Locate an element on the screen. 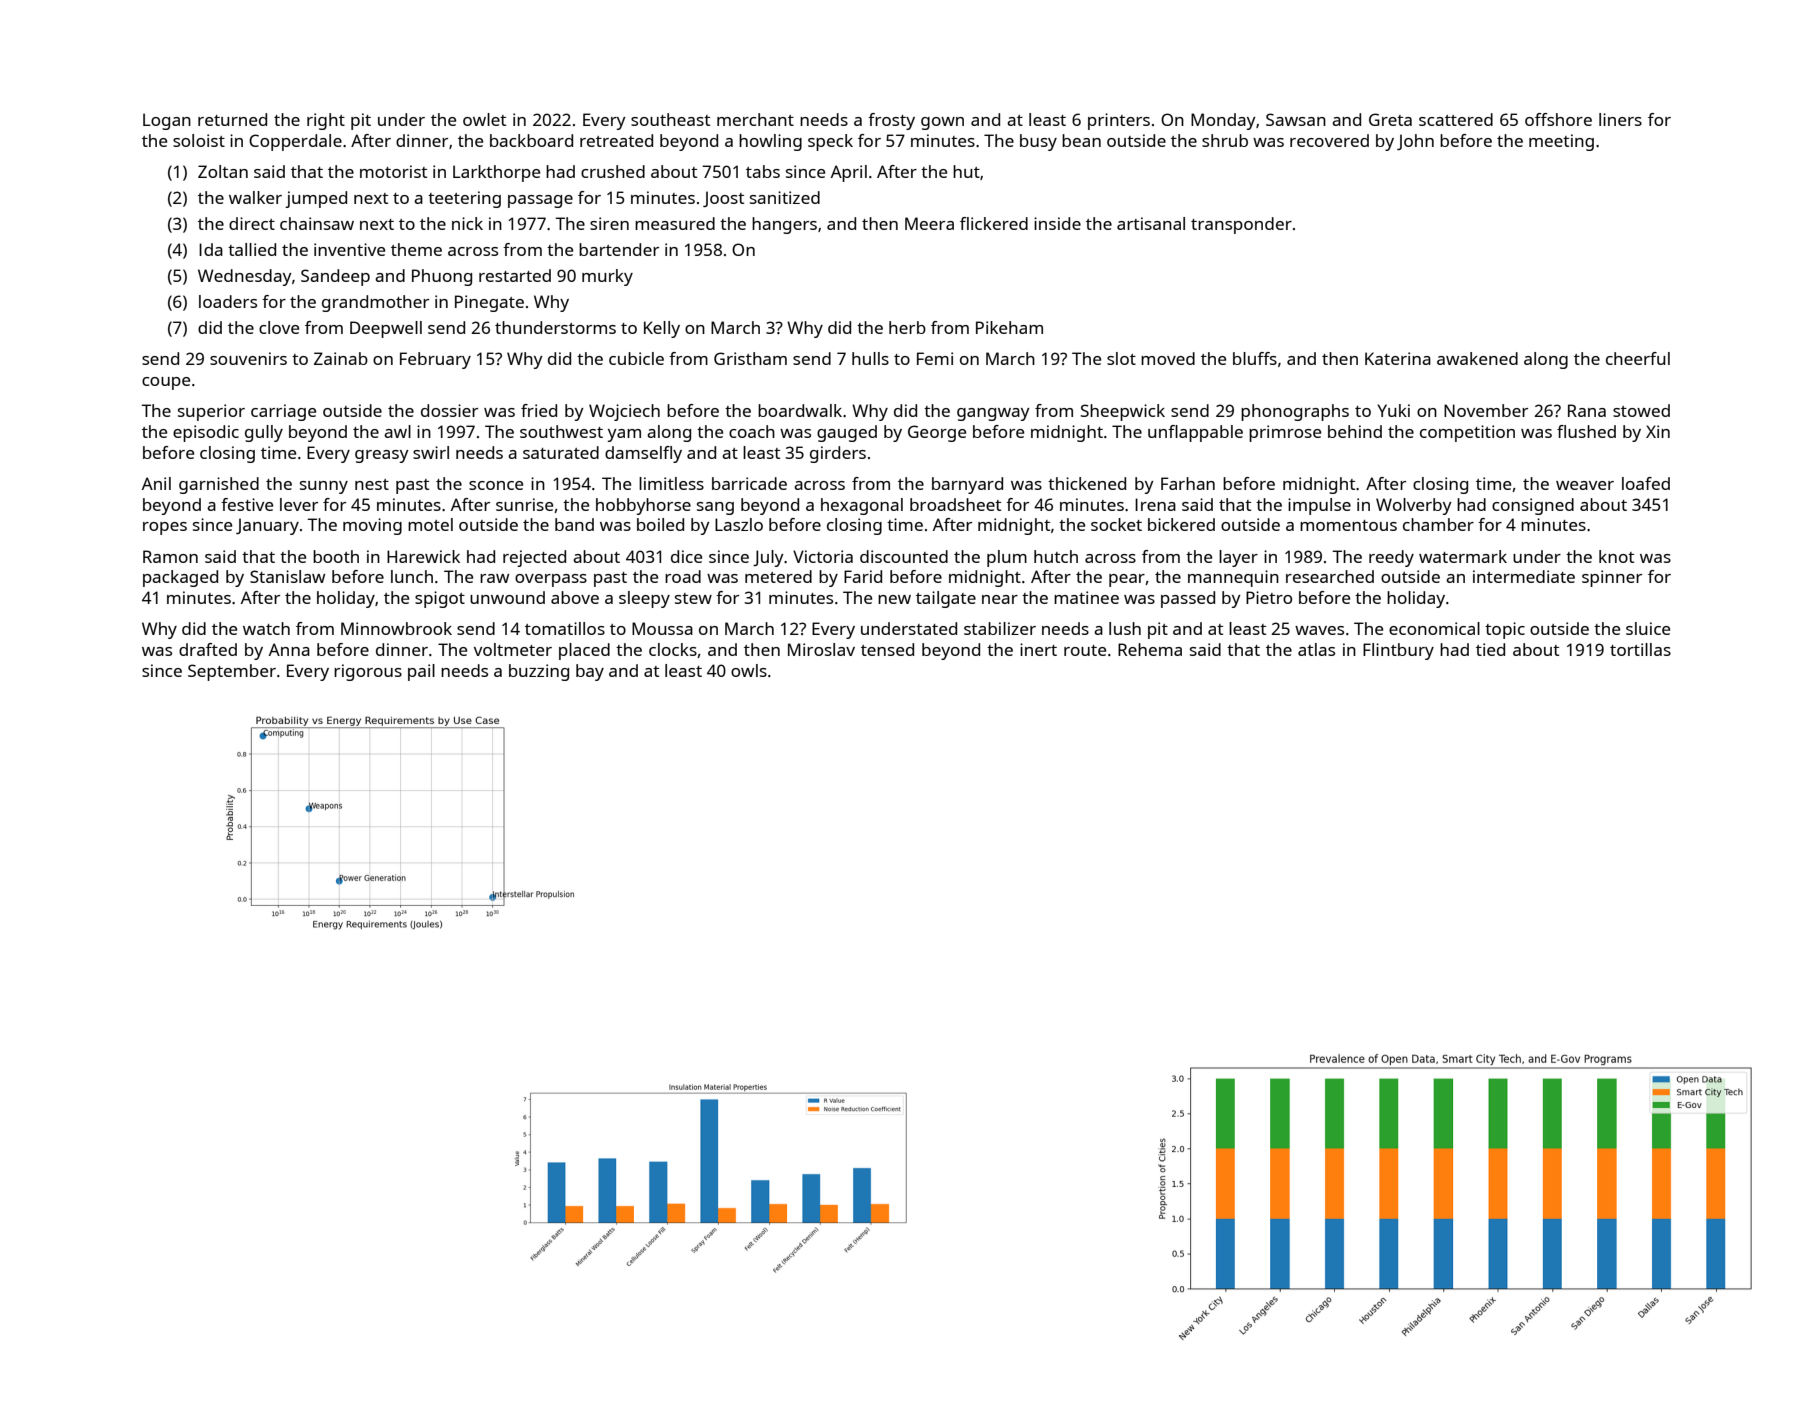 This screenshot has height=1401, width=1813. Katerina is located at coordinates (1398, 358).
